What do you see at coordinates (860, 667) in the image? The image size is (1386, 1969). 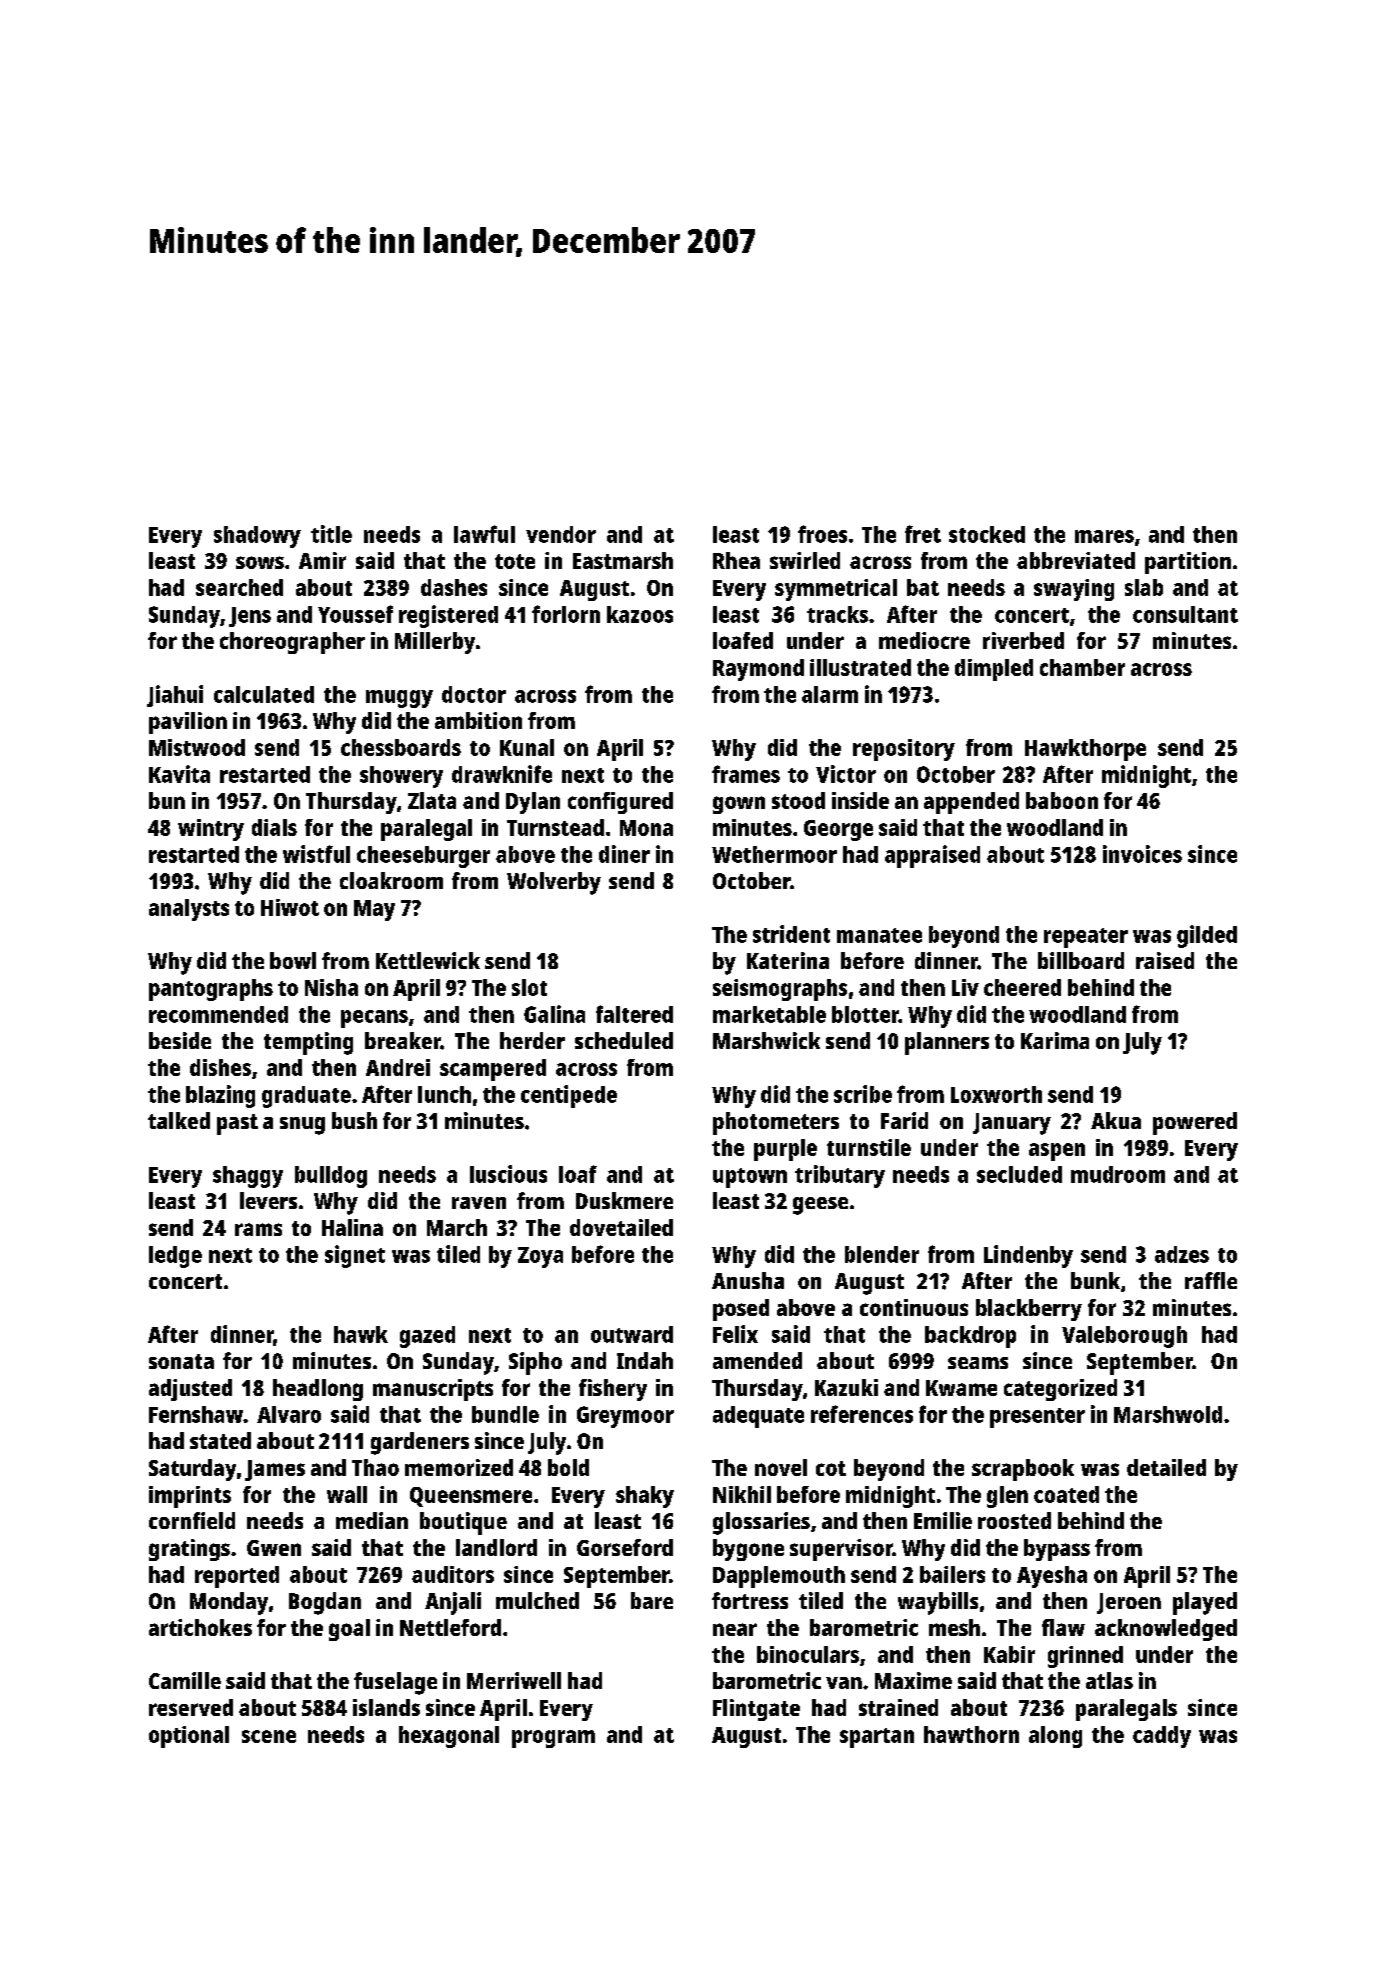 I see `illustrated` at bounding box center [860, 667].
